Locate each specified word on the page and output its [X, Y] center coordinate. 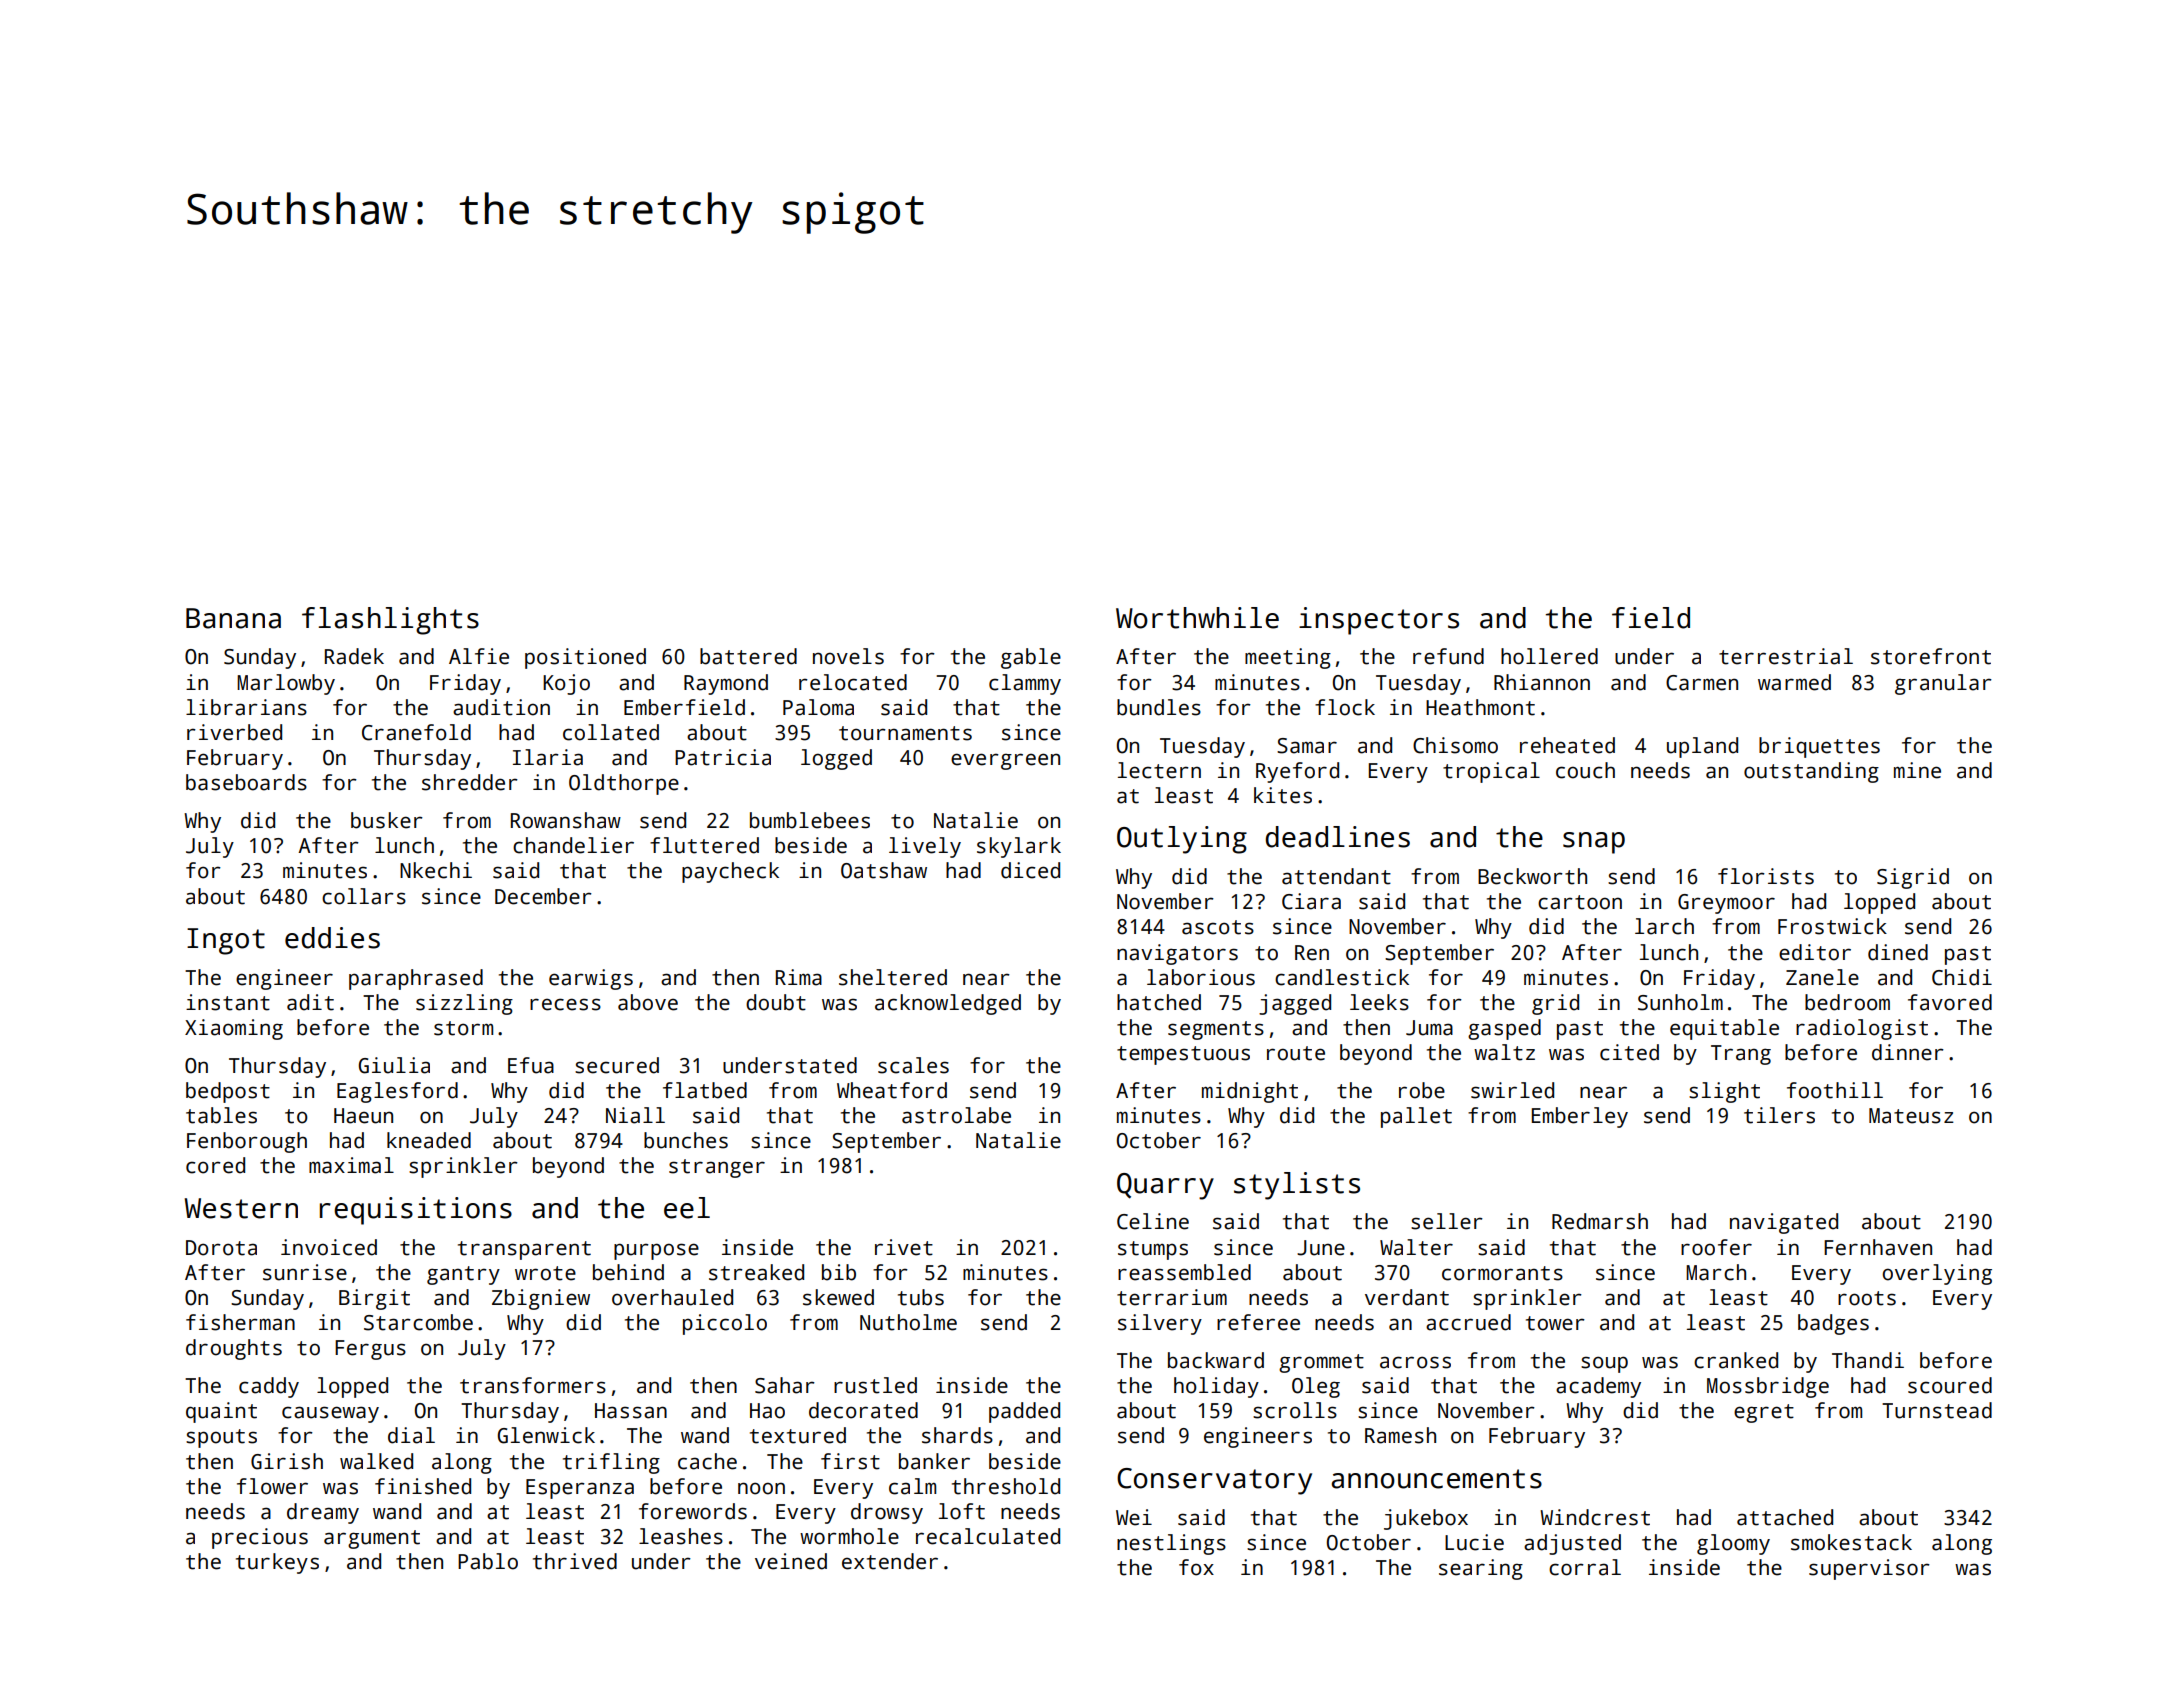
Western [241, 1208]
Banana [233, 618]
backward [1216, 1360]
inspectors [1379, 621]
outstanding [1811, 772]
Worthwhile [1197, 618]
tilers [1779, 1115]
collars [364, 896]
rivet [904, 1247]
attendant [1336, 876]
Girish [287, 1461]
